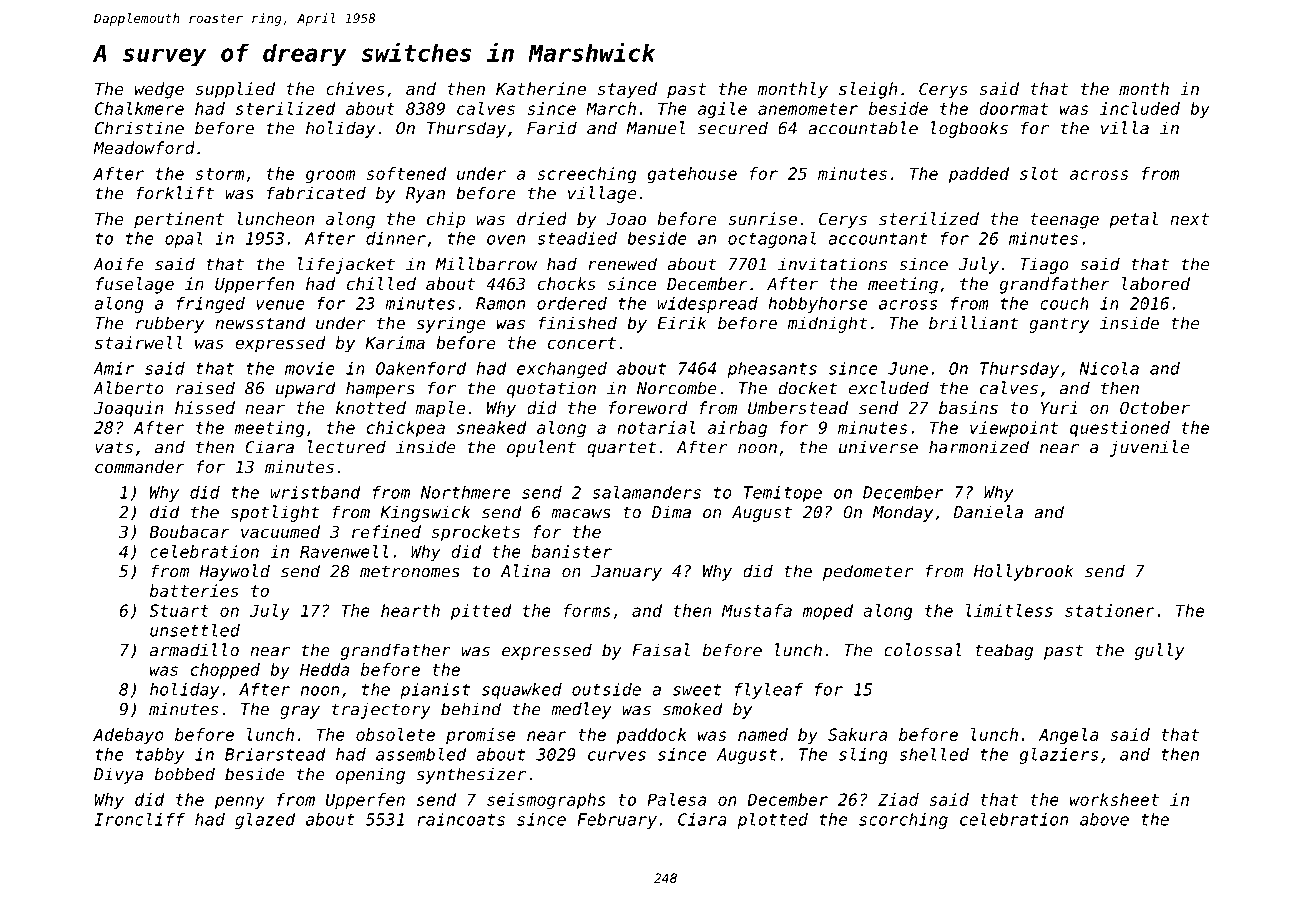 This screenshot has width=1308, height=924. What do you see at coordinates (889, 388) in the screenshot?
I see `excluded` at bounding box center [889, 388].
